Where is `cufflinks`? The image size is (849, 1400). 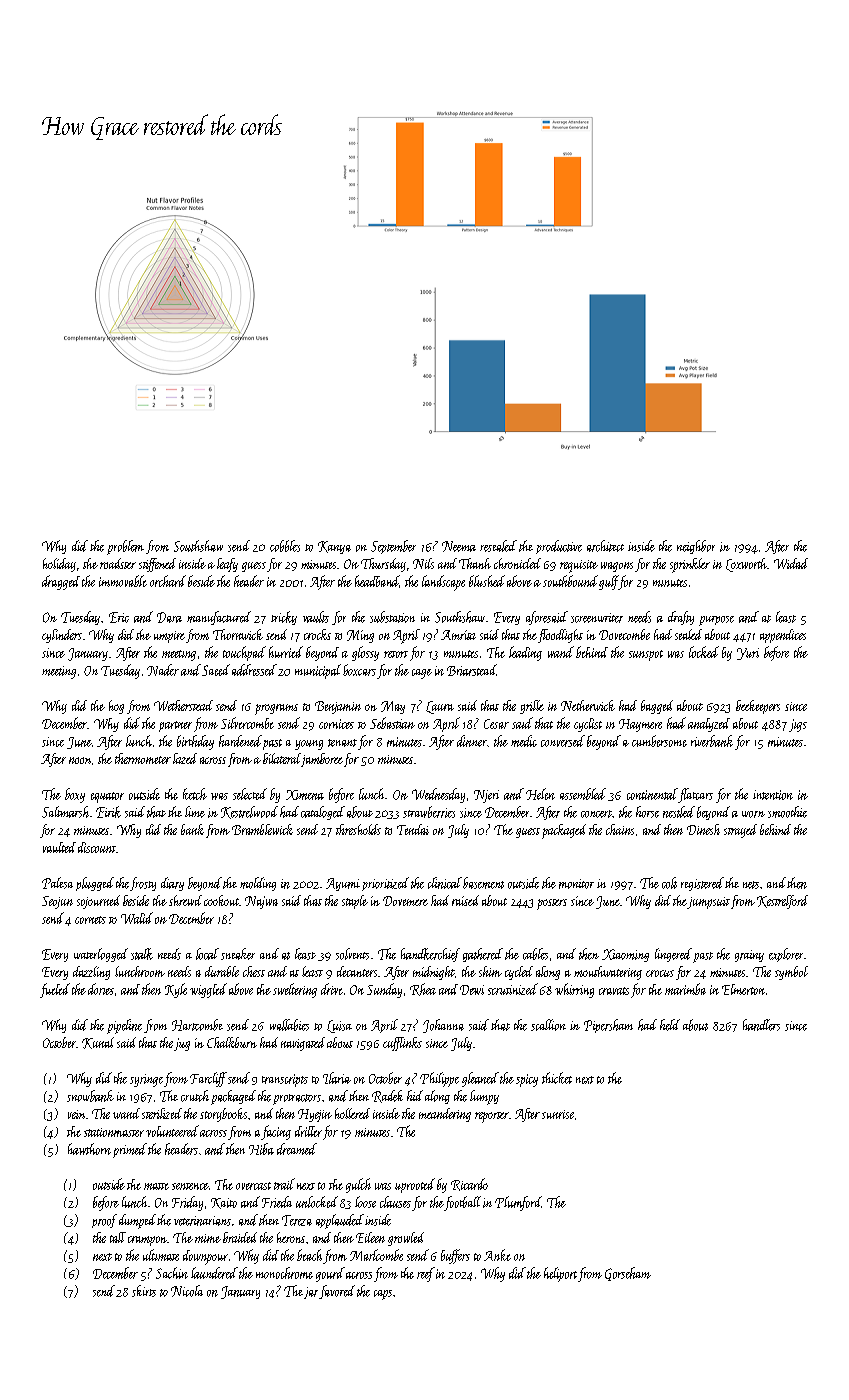
cufflinks is located at coordinates (402, 1044).
